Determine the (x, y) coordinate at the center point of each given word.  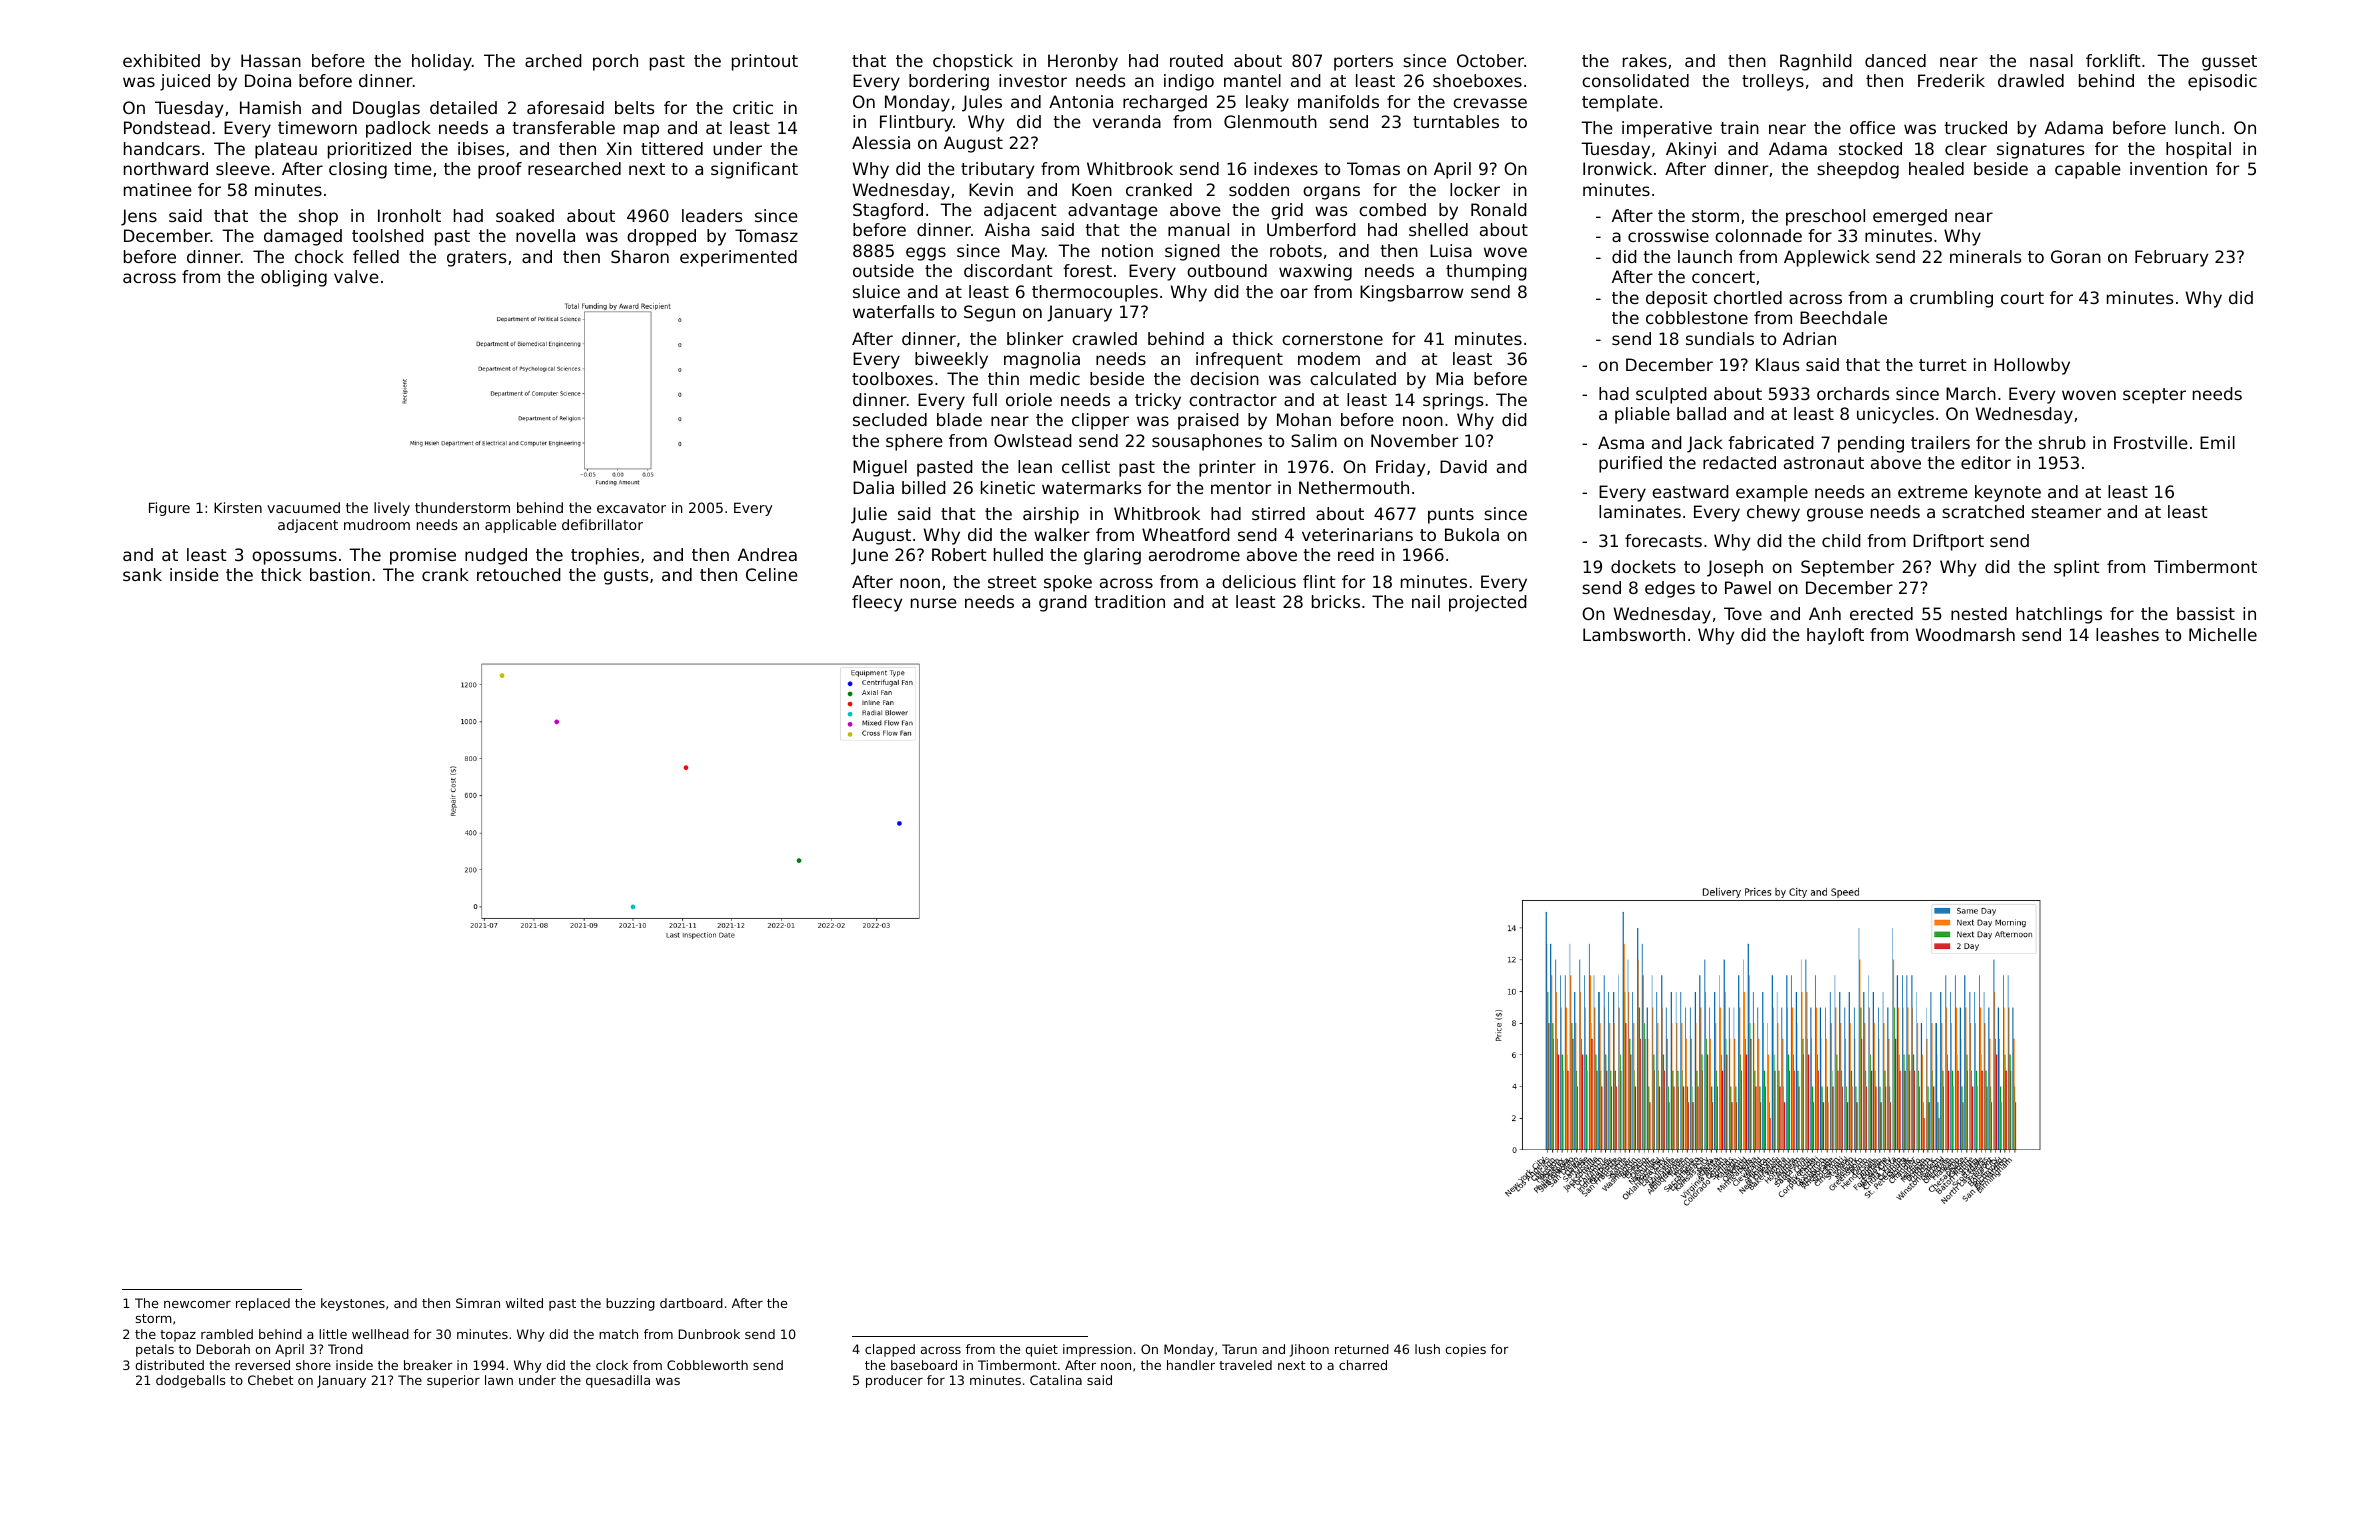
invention (2168, 168)
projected (1488, 603)
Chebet (270, 1380)
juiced (185, 82)
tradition (1129, 601)
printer (1227, 468)
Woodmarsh (1965, 634)
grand (1063, 603)
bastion (340, 574)
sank (142, 574)
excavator (631, 508)
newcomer (197, 1304)
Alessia (881, 142)
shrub (2062, 442)
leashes (2127, 634)
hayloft (1835, 636)
